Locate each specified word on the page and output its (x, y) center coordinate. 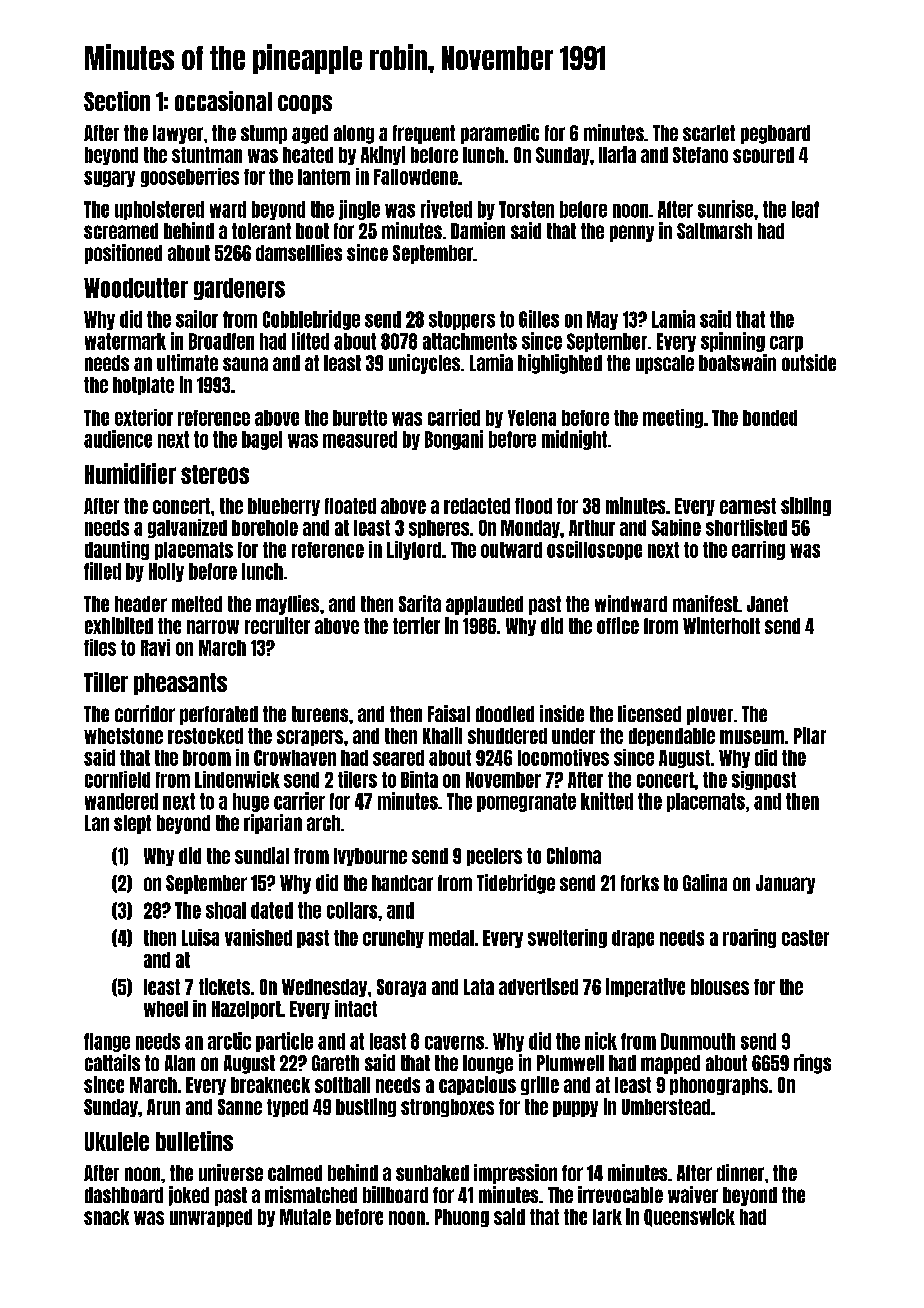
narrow (213, 627)
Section (117, 101)
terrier (416, 625)
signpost (764, 780)
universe (231, 1172)
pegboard (775, 134)
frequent (424, 134)
